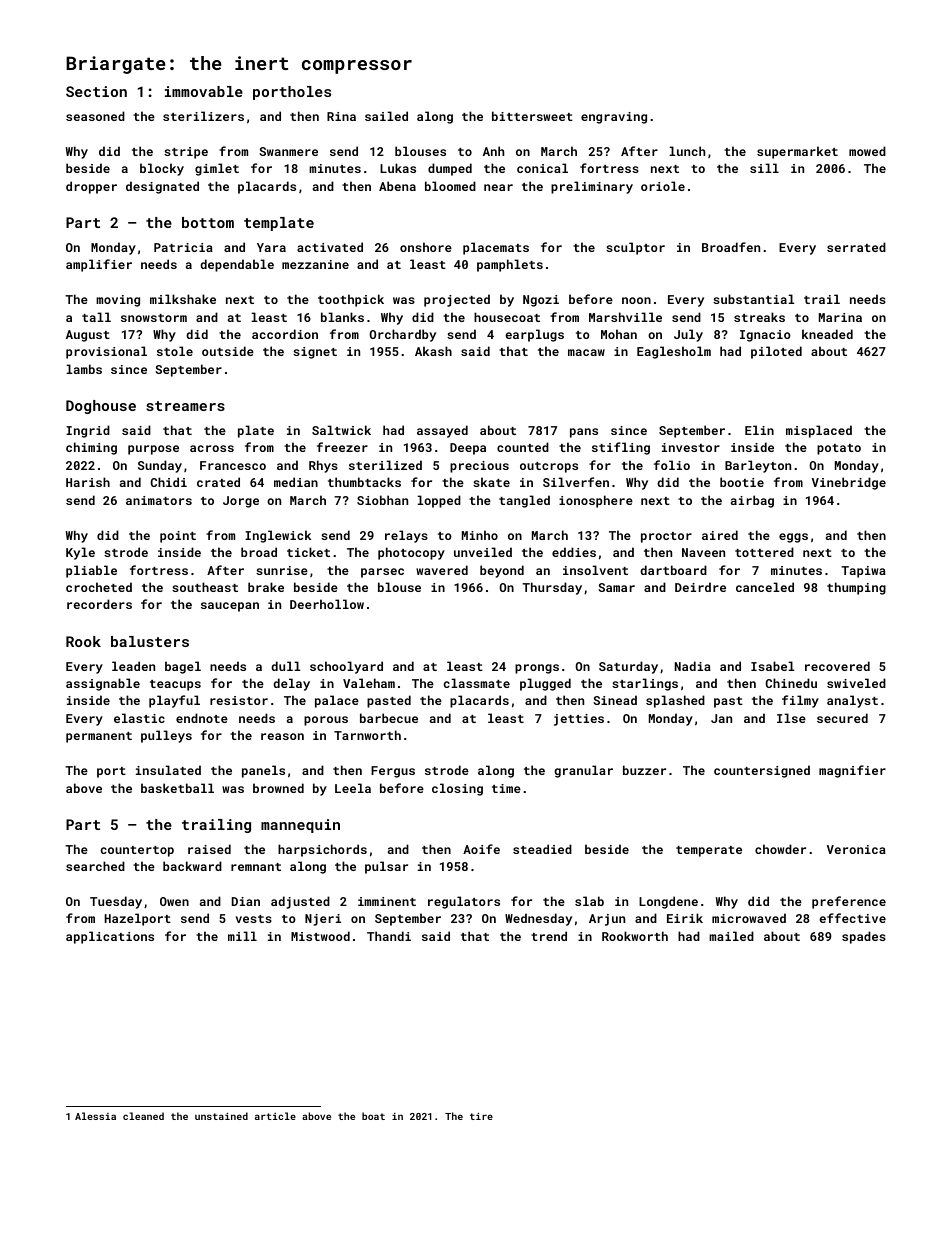 The height and width of the screenshot is (1233, 952). Describe the element at coordinates (242, 936) in the screenshot. I see `mill` at that location.
